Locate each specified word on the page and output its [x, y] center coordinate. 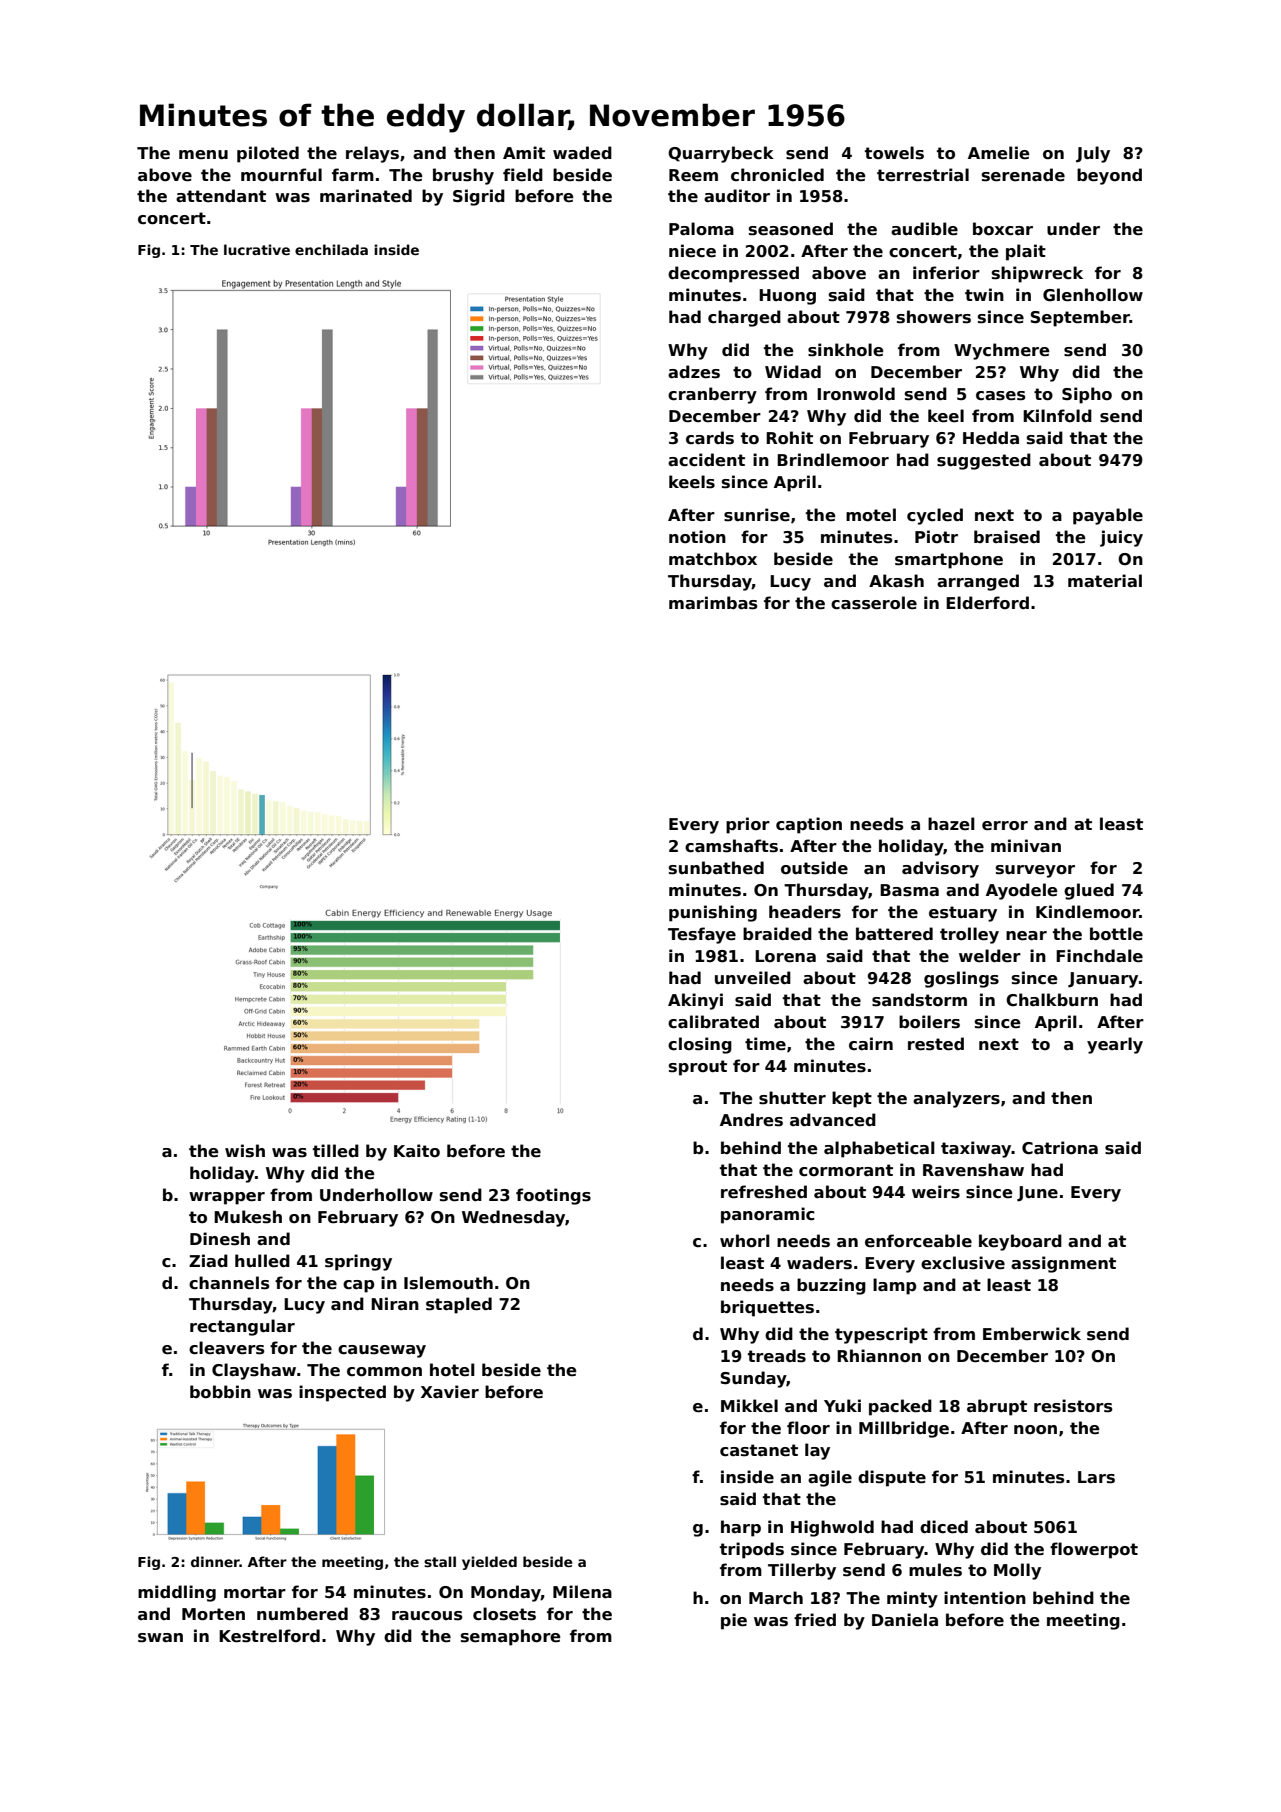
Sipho [1087, 395]
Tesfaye [702, 935]
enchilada [331, 249]
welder [990, 956]
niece [692, 251]
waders [819, 1263]
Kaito [417, 1150]
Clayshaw [254, 1371]
